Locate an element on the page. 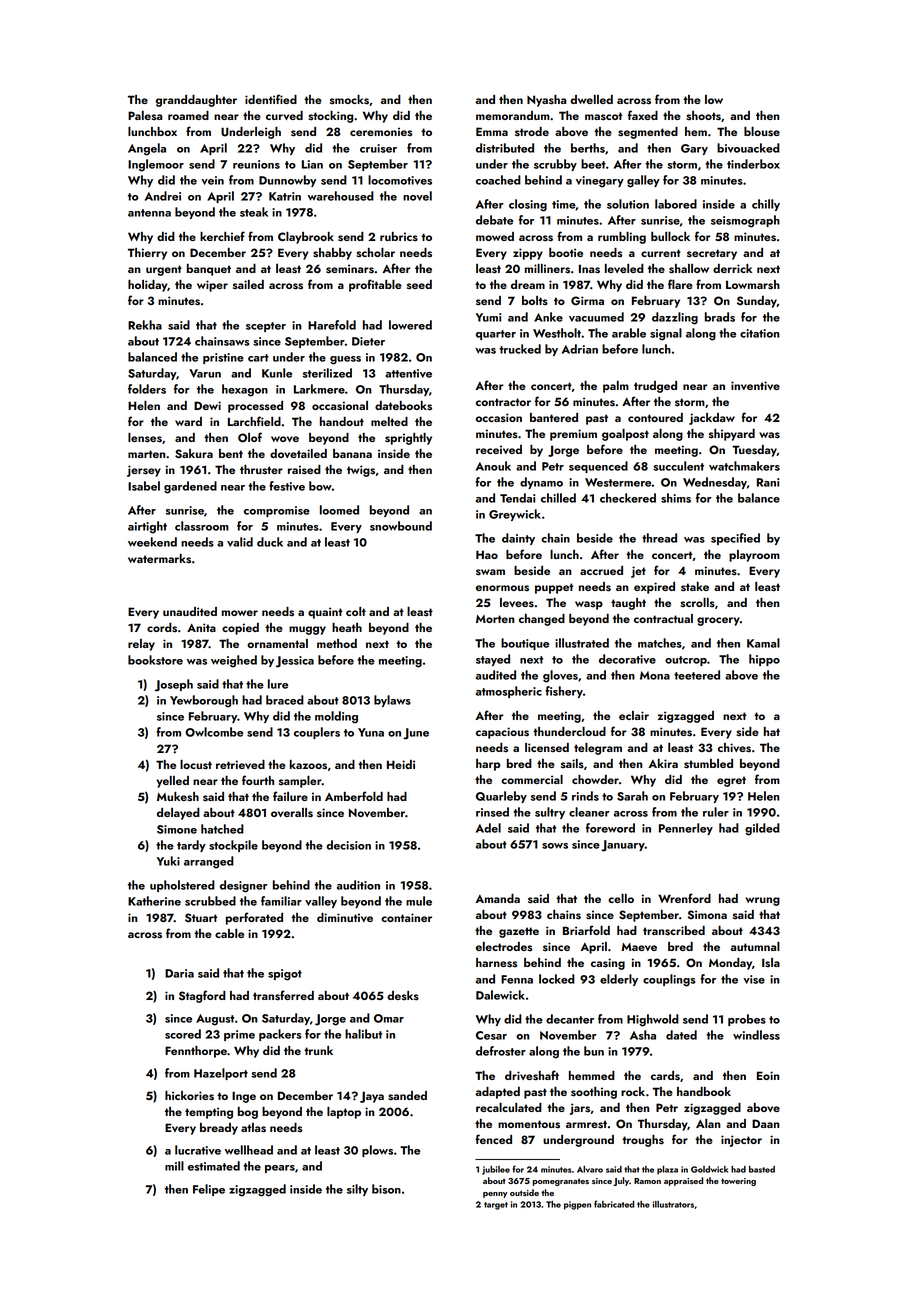 The image size is (908, 1316). dainty is located at coordinates (518, 539).
